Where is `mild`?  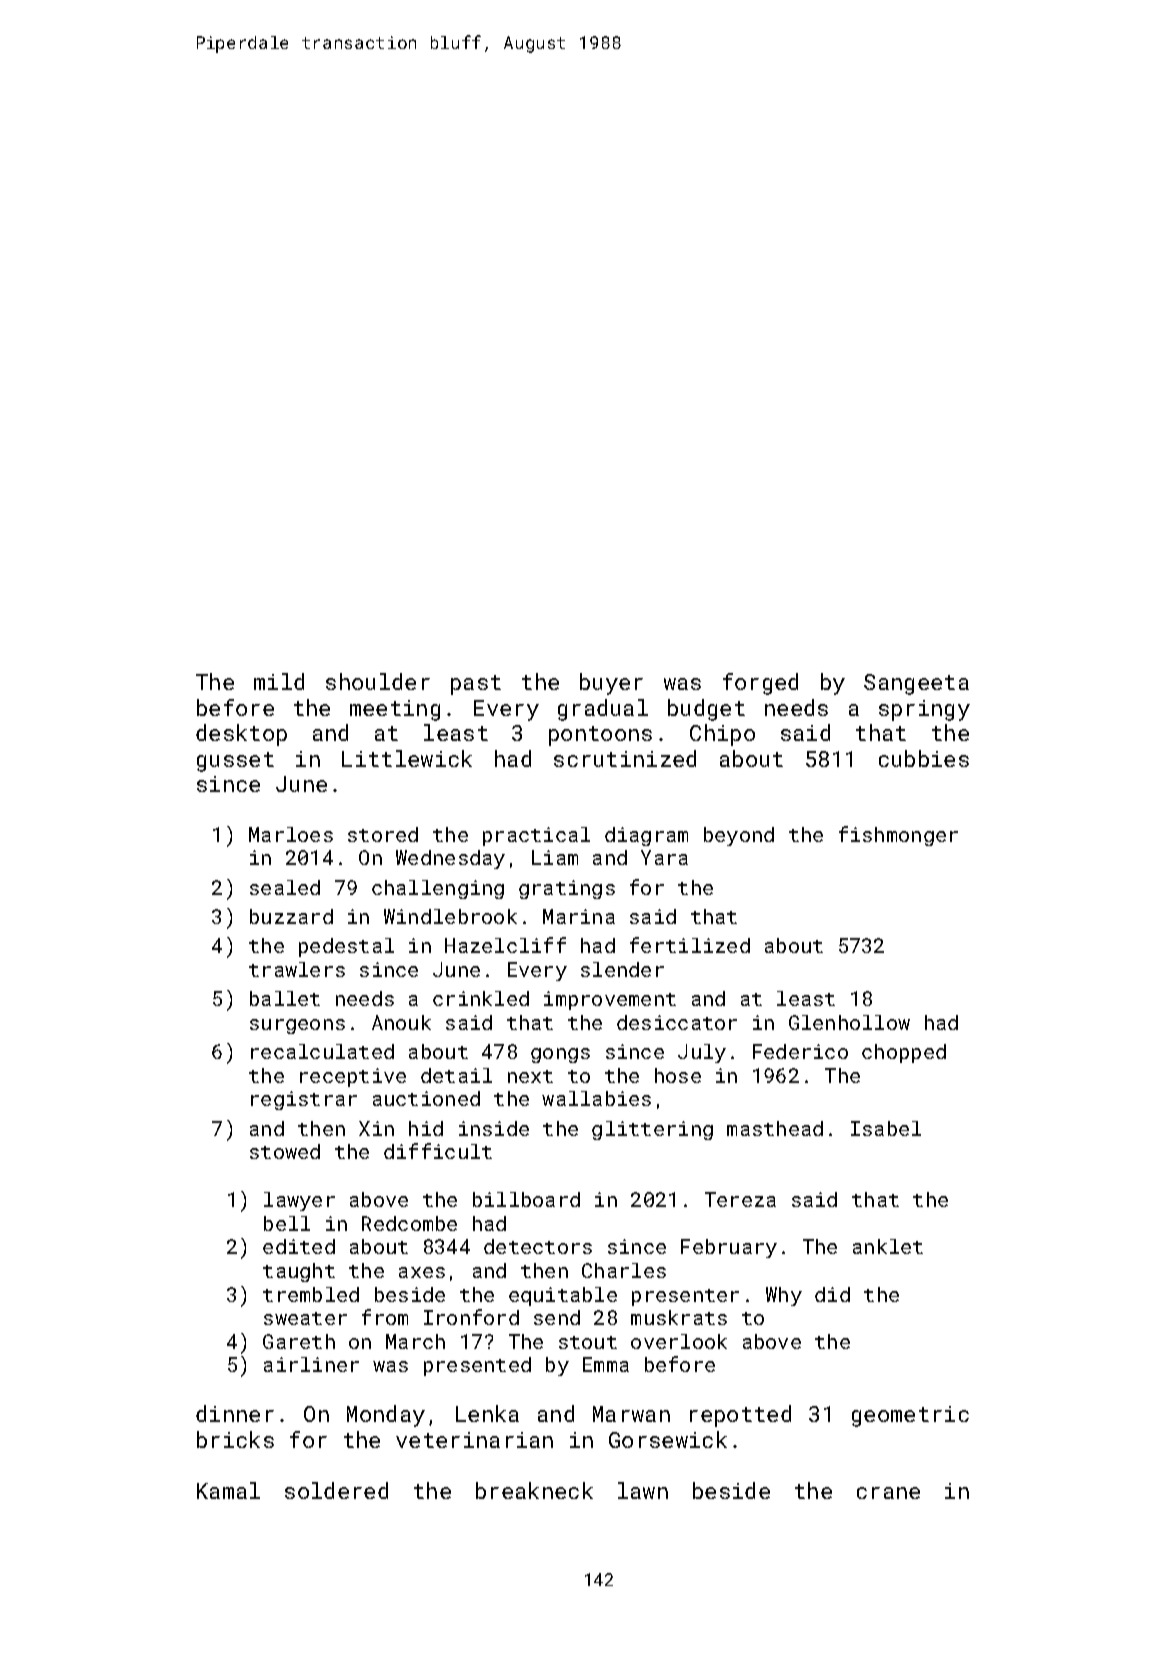 mild is located at coordinates (279, 681).
